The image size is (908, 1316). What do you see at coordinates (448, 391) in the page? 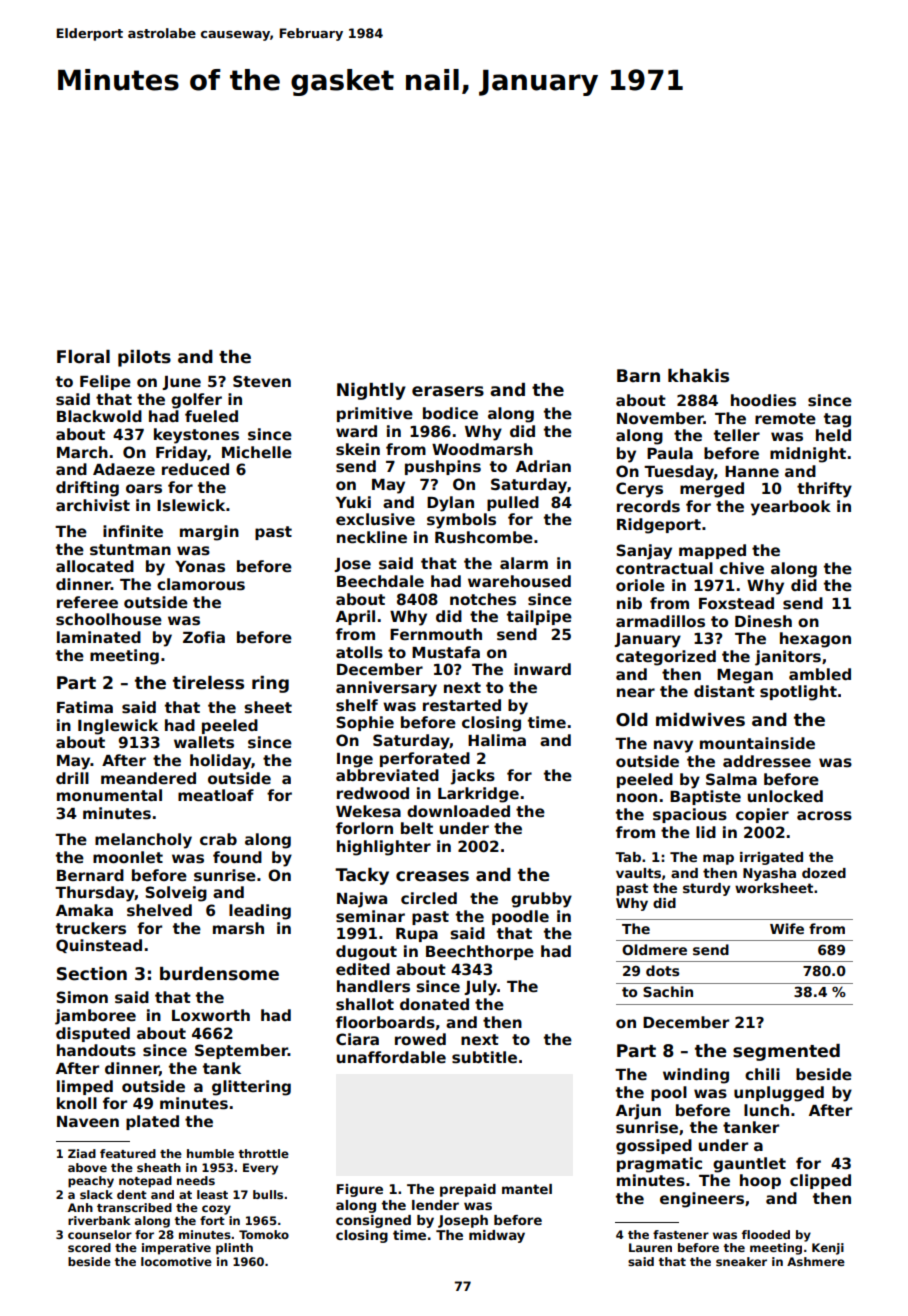
I see `erasers` at bounding box center [448, 391].
